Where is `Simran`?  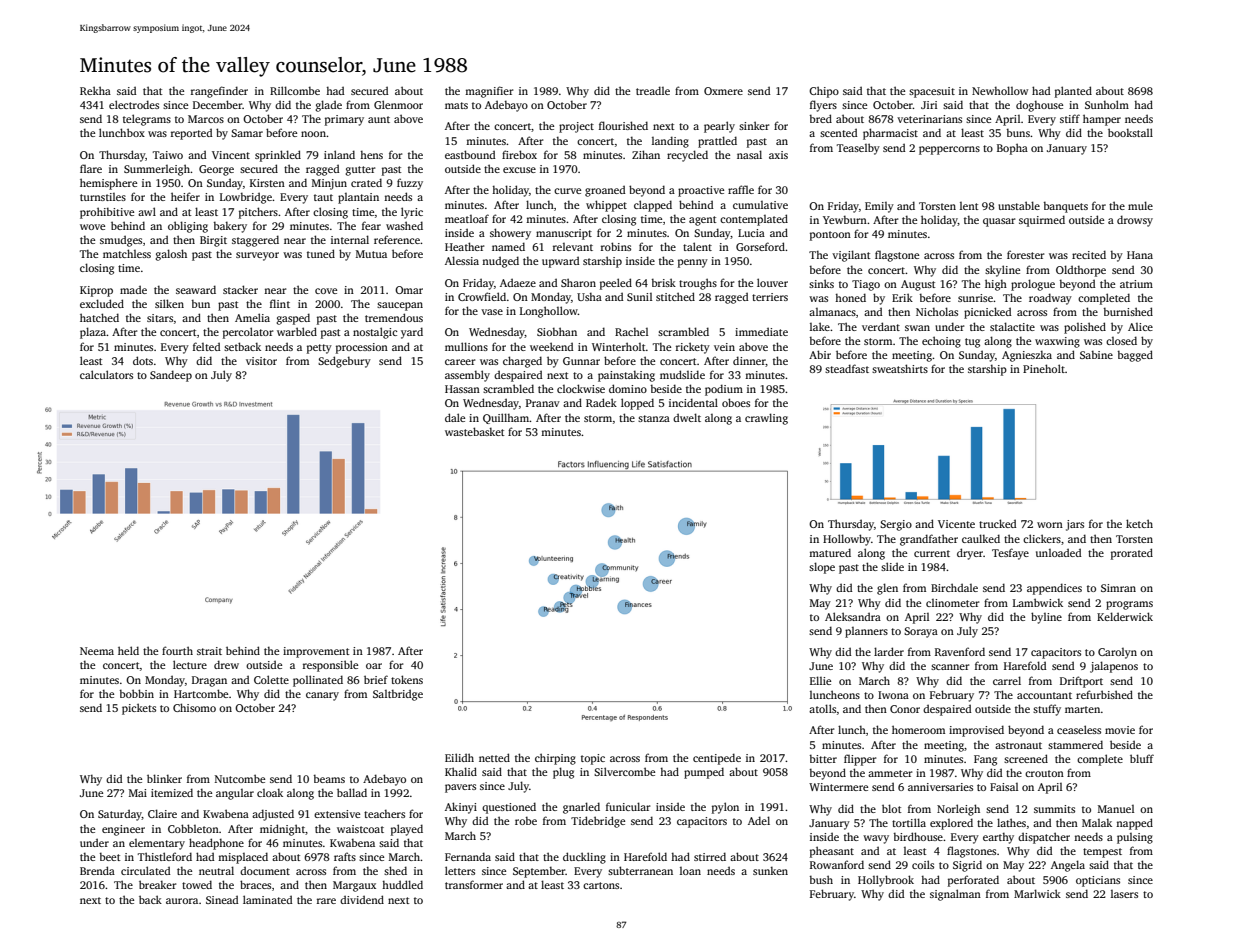 Simran is located at coordinates (1118, 588).
